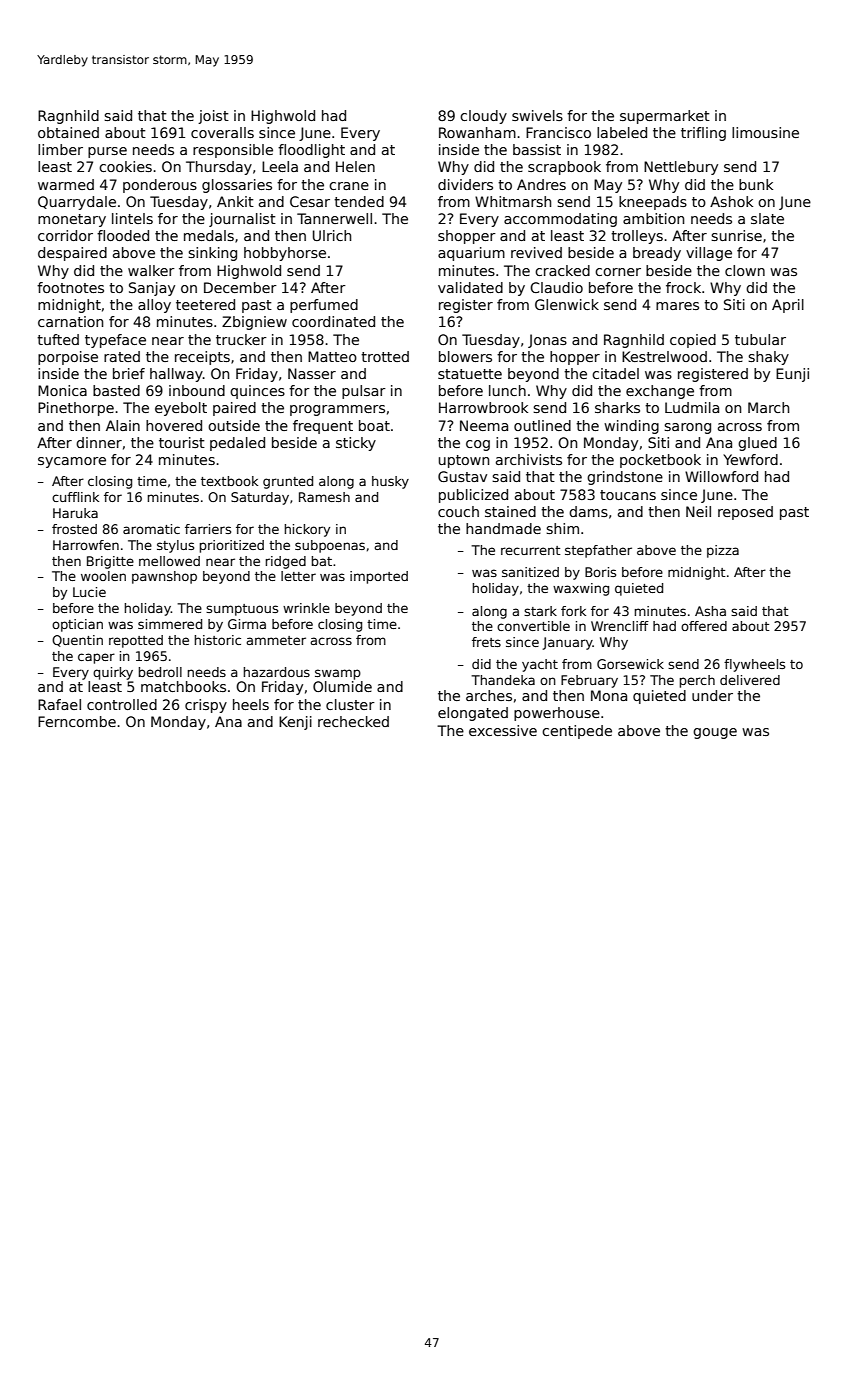 The width and height of the image is (849, 1400). What do you see at coordinates (59, 704) in the image?
I see `Rafael` at bounding box center [59, 704].
